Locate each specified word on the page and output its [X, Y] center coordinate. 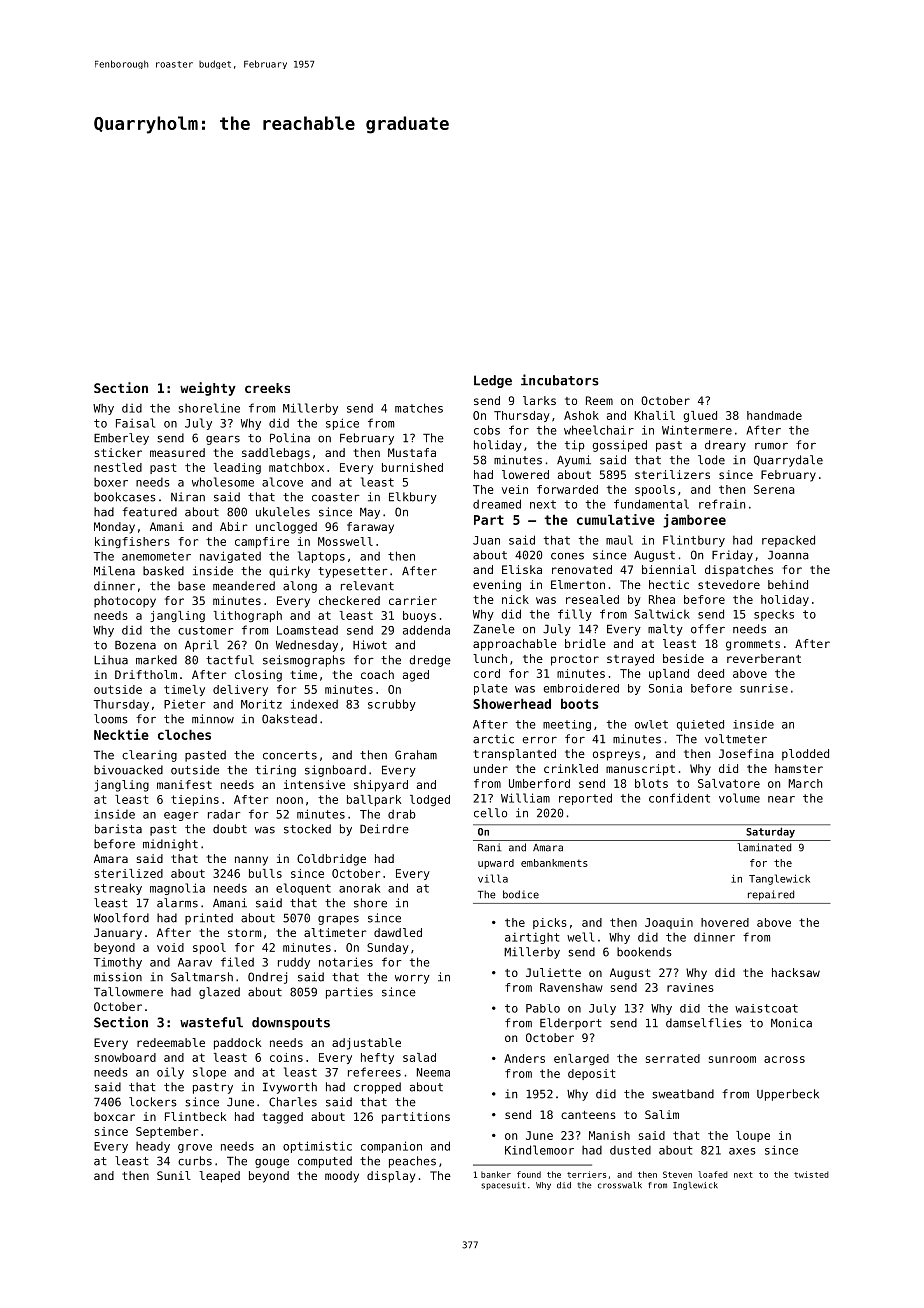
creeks [267, 388]
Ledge [493, 381]
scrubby [392, 705]
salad [419, 1057]
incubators [560, 380]
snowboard [125, 1057]
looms [111, 719]
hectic [669, 584]
